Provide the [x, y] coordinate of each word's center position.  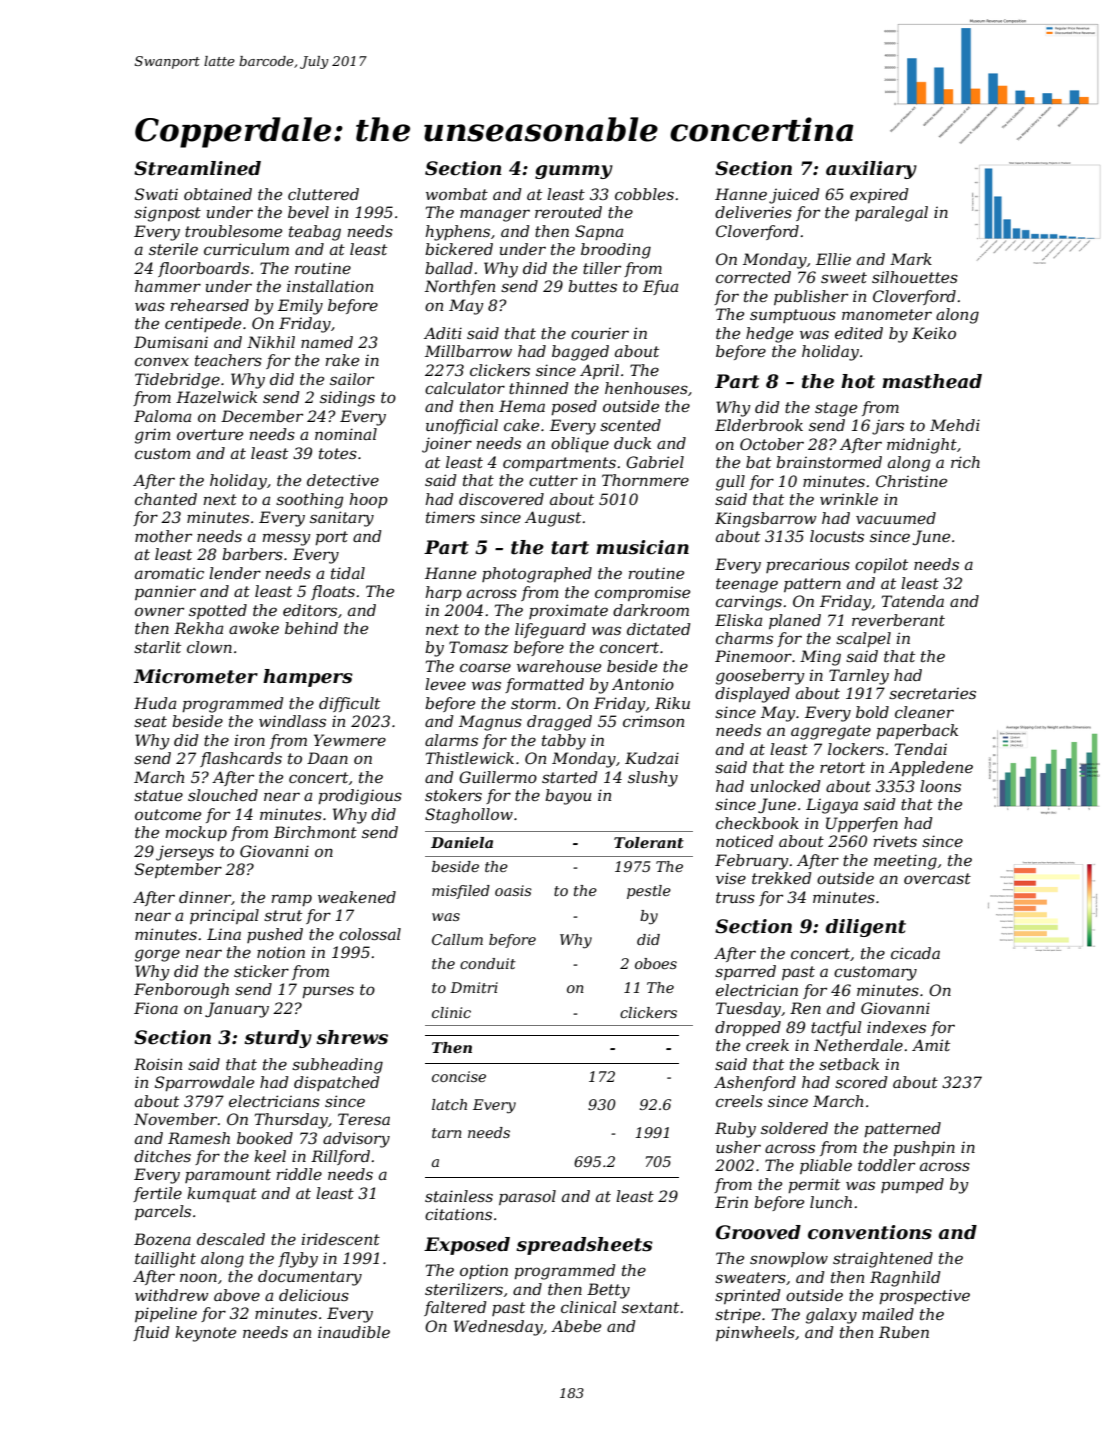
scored [861, 1082]
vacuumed [896, 518]
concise [459, 1076]
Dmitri [474, 987]
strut [283, 915]
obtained [218, 194]
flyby [298, 1260]
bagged [580, 353]
